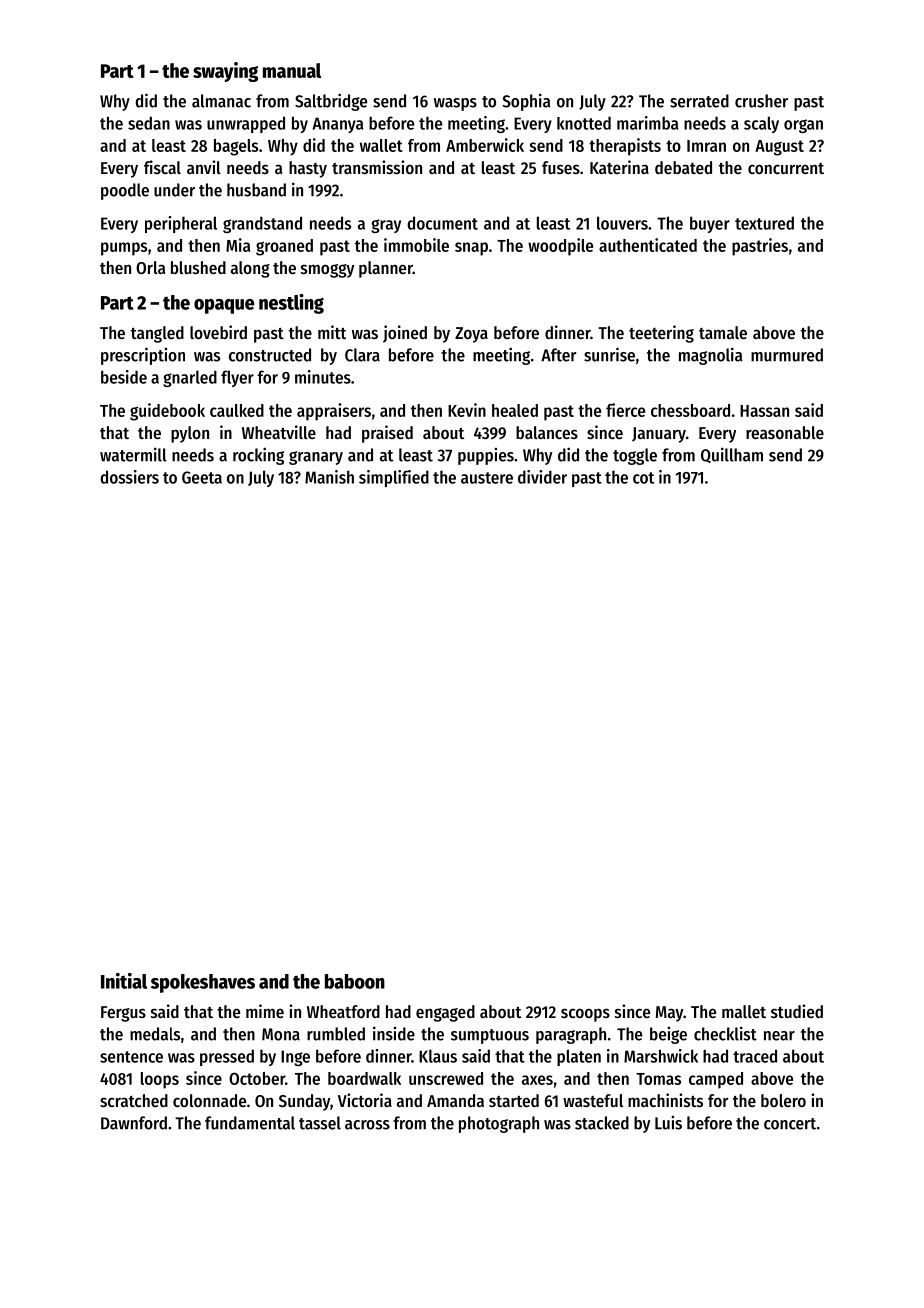 The width and height of the image is (924, 1308). What do you see at coordinates (487, 478) in the image?
I see `austere` at bounding box center [487, 478].
